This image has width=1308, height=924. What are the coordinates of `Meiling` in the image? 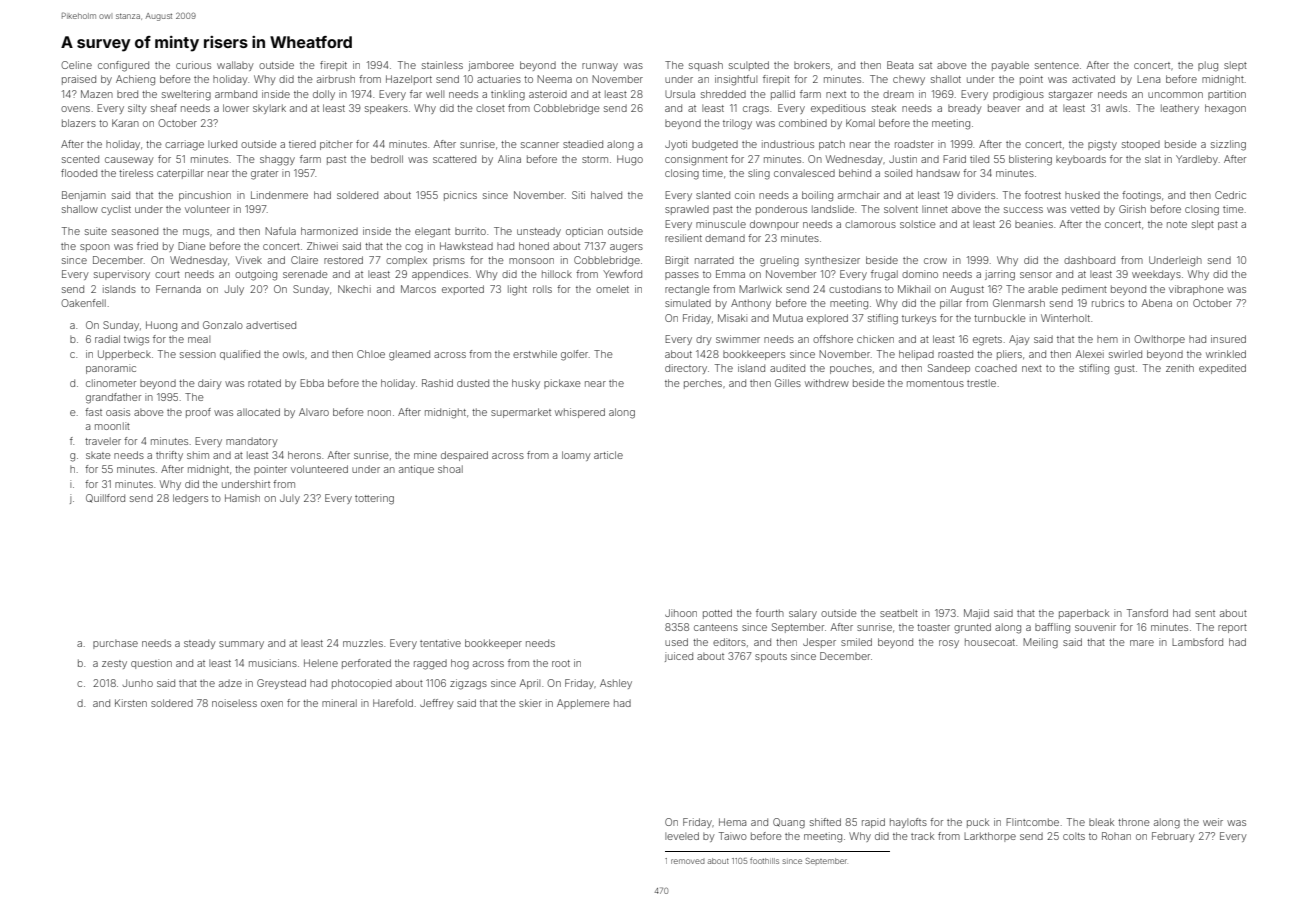 It's located at (1040, 643).
